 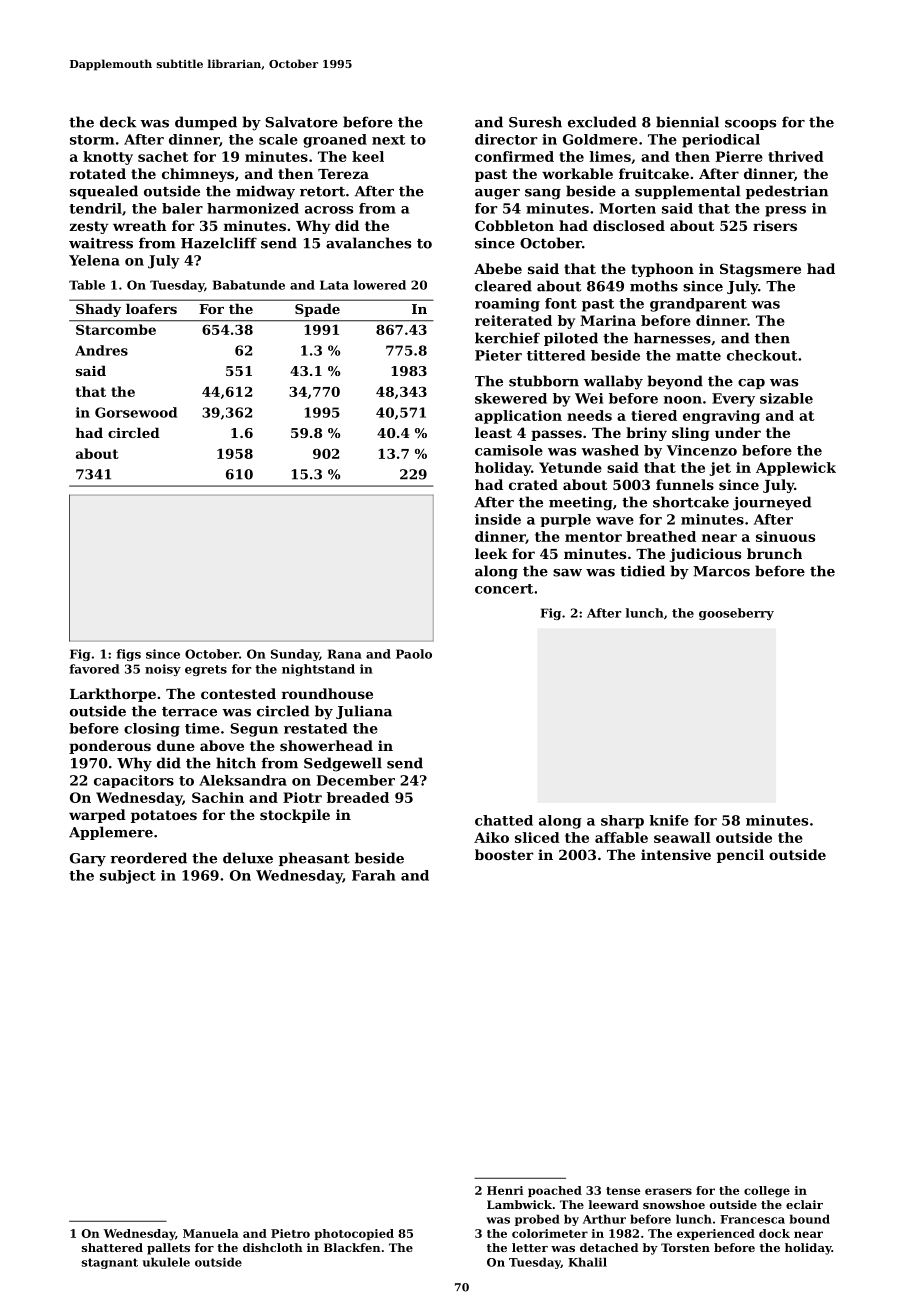 I want to click on sinuous, so click(x=785, y=536).
